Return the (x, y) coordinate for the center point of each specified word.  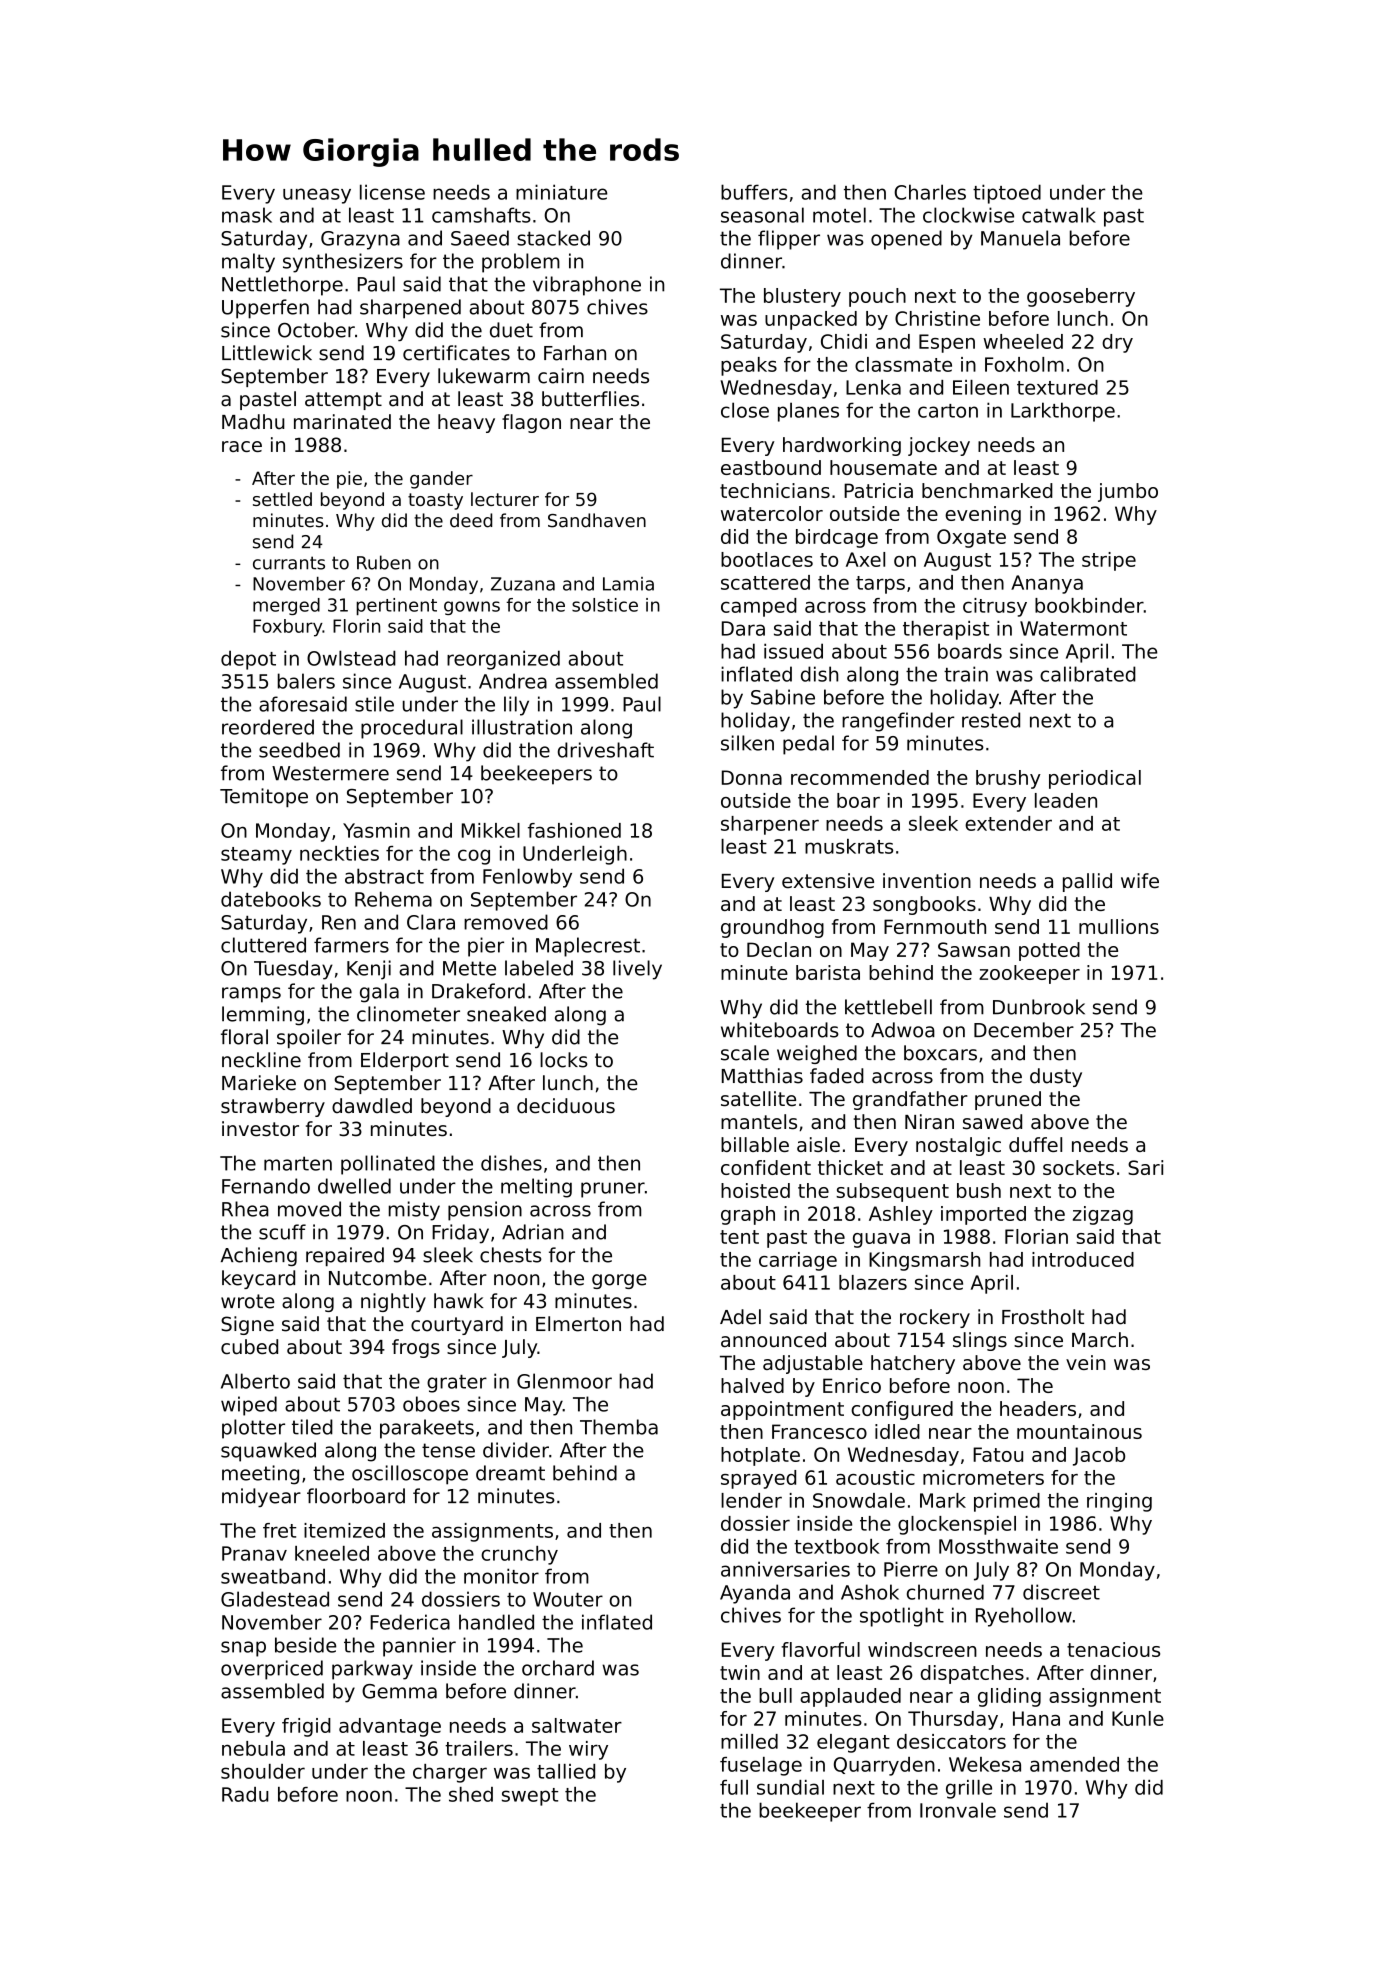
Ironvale (958, 1810)
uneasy (317, 196)
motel (839, 215)
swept (530, 1797)
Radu (245, 1794)
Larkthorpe (1063, 412)
